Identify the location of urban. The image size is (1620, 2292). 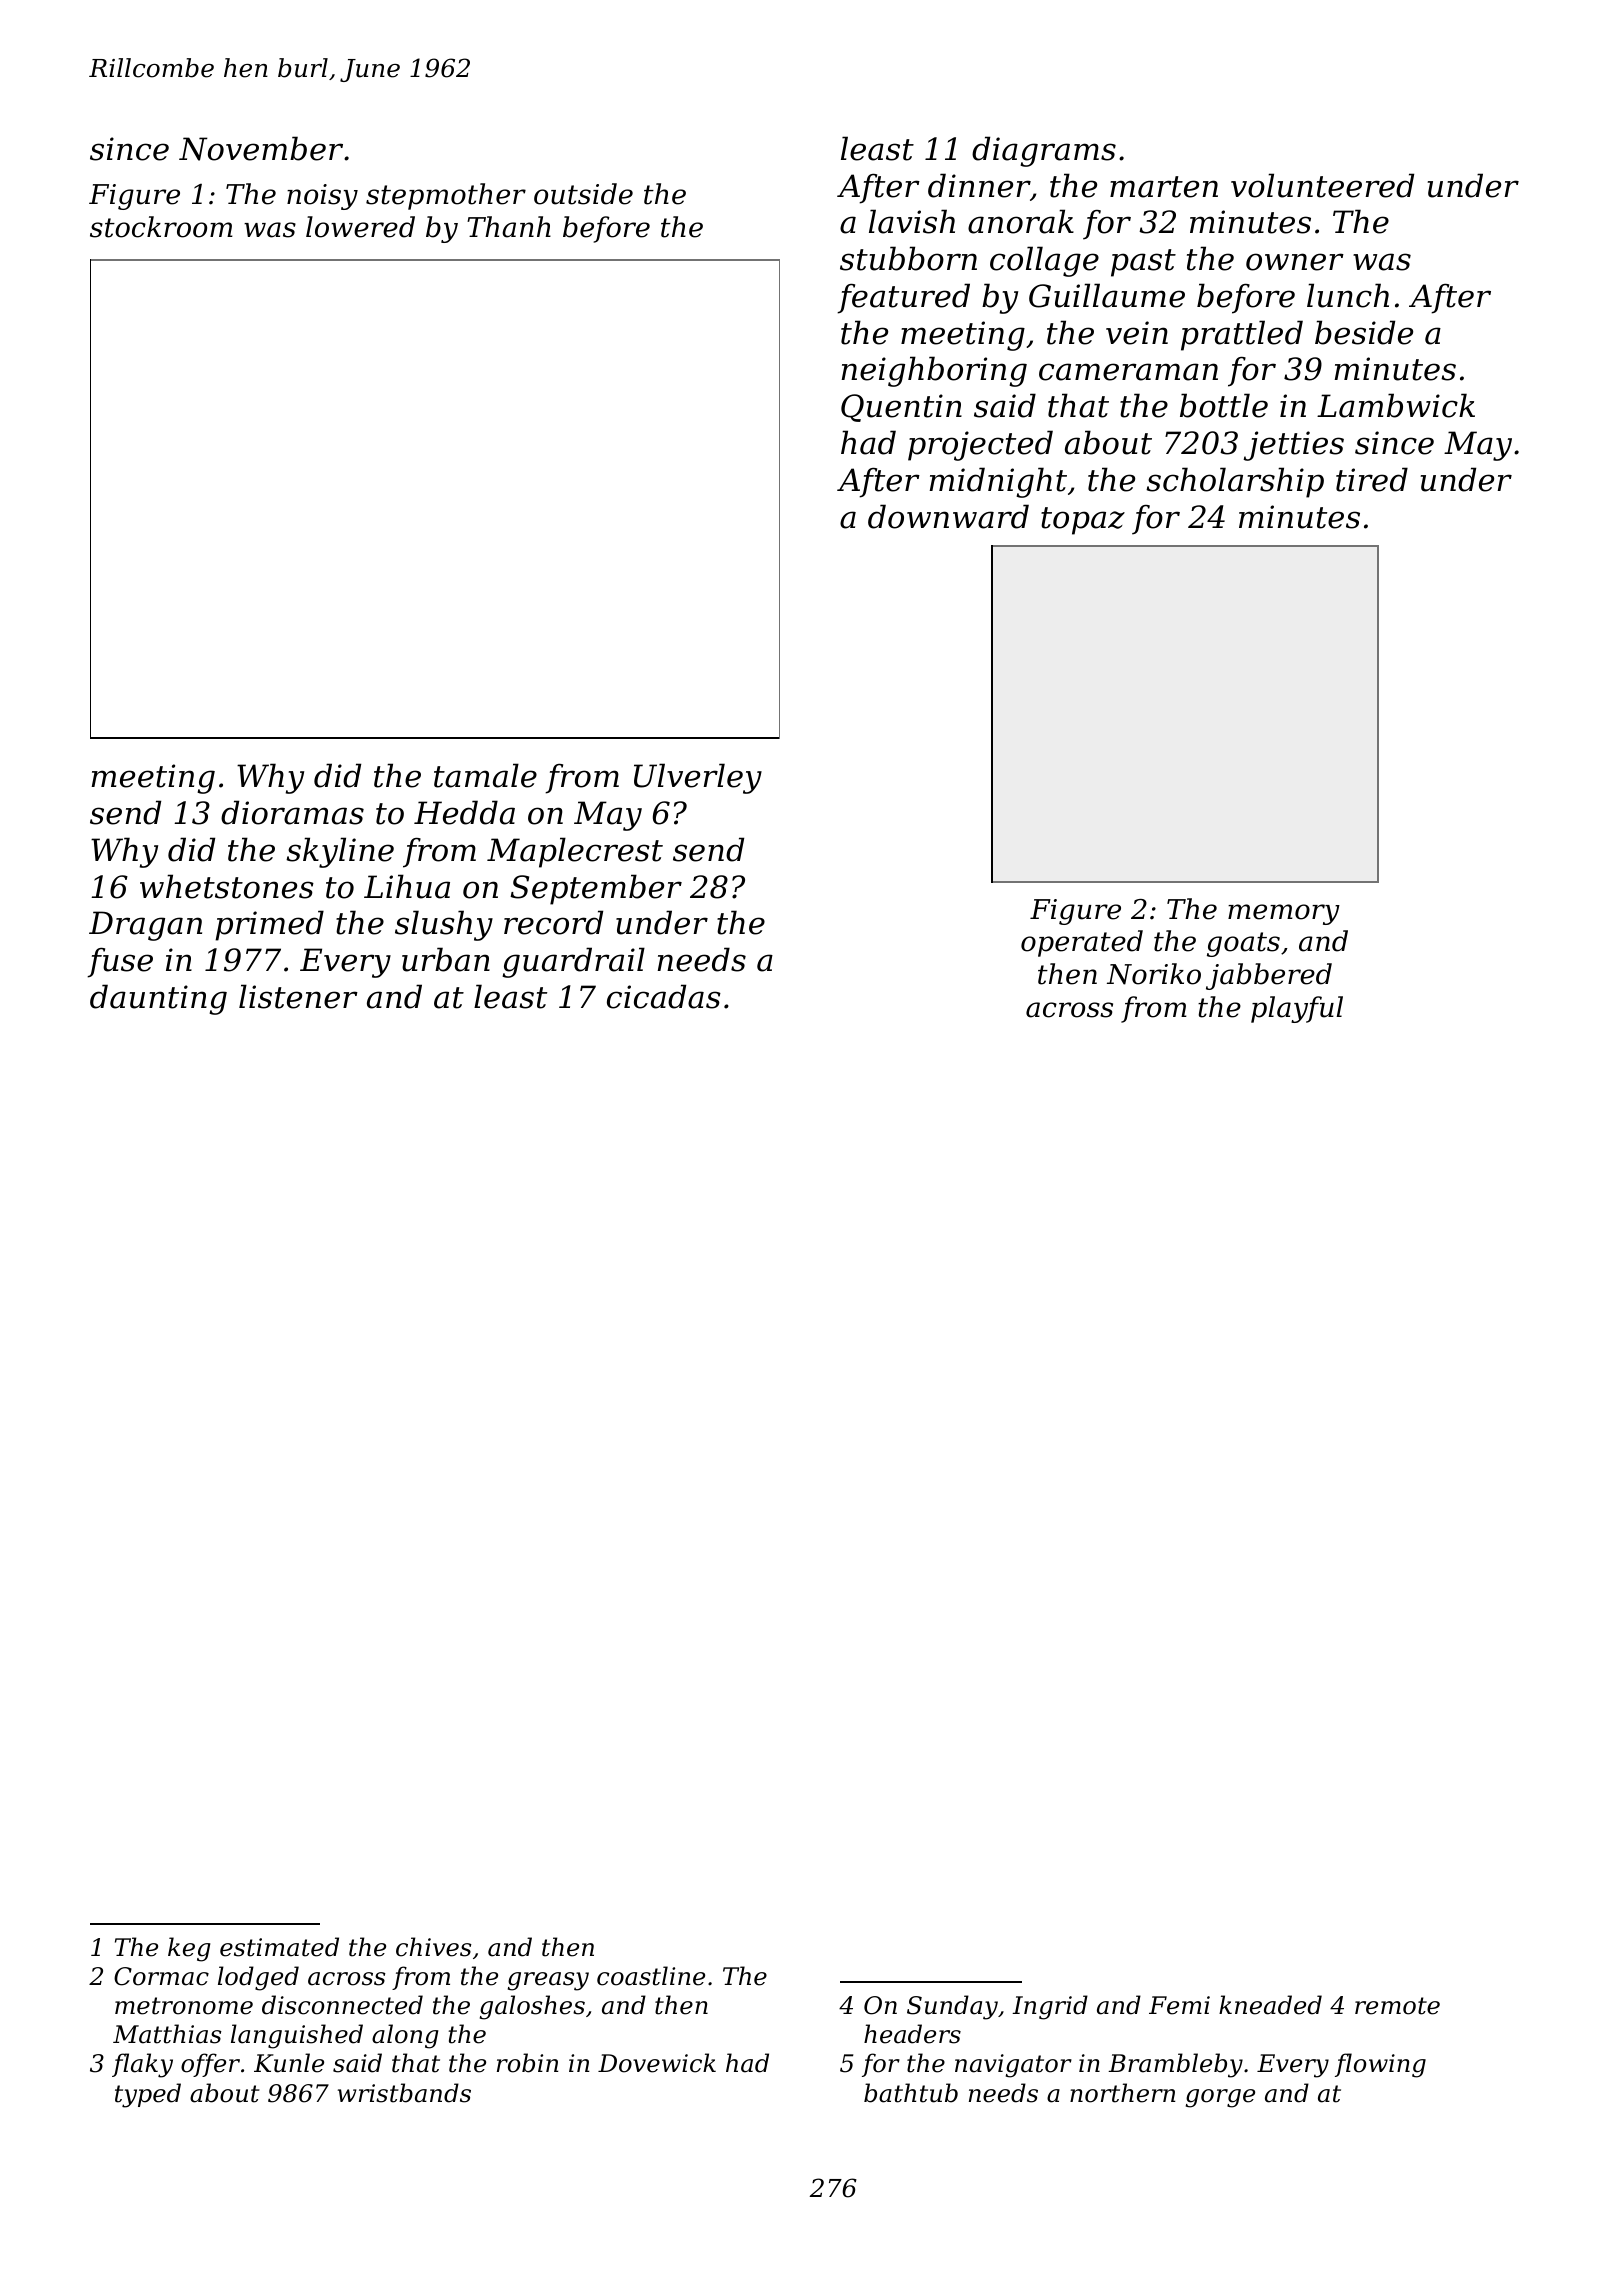
(446, 959).
